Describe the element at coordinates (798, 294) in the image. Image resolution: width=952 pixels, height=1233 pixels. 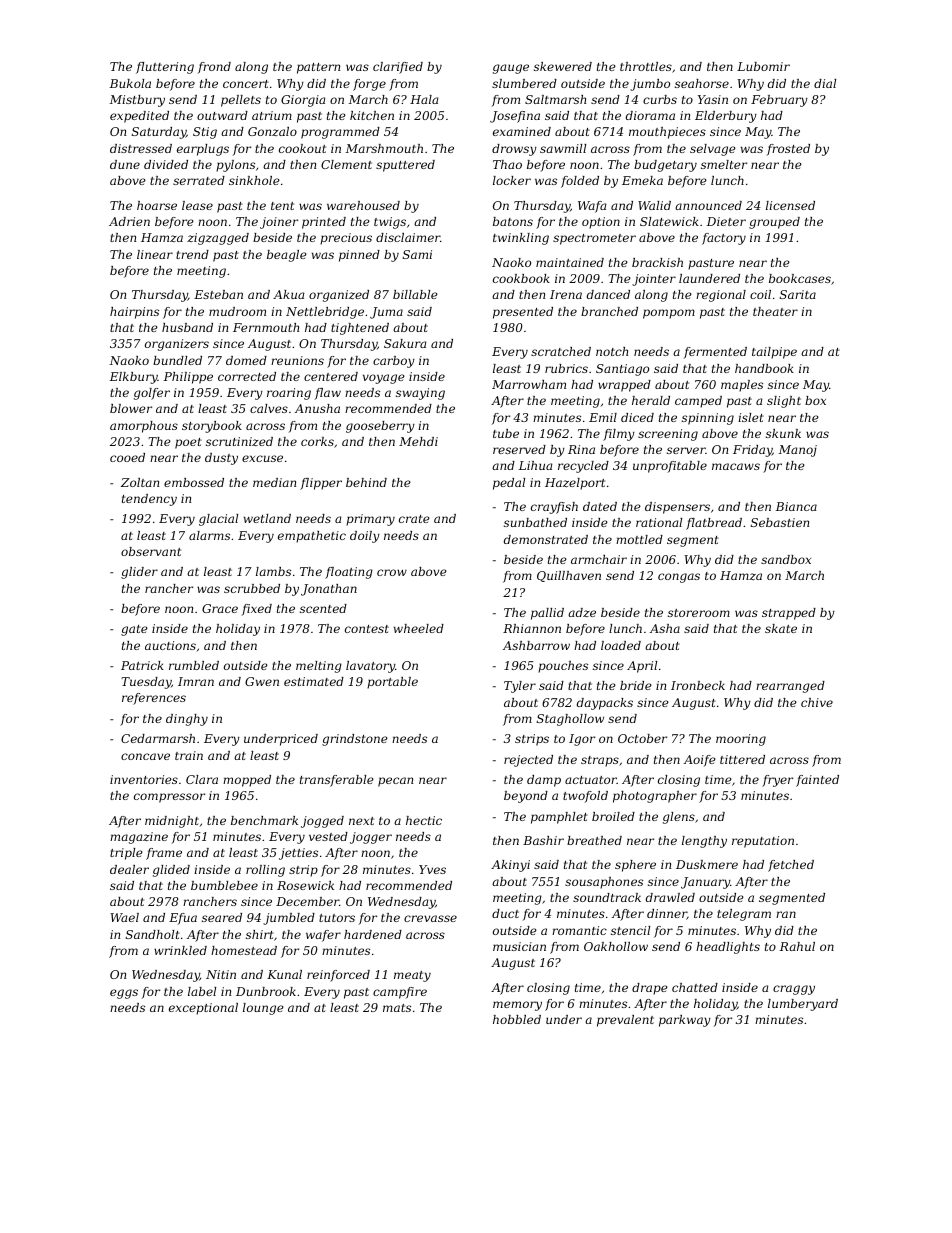
I see `Sarita` at that location.
